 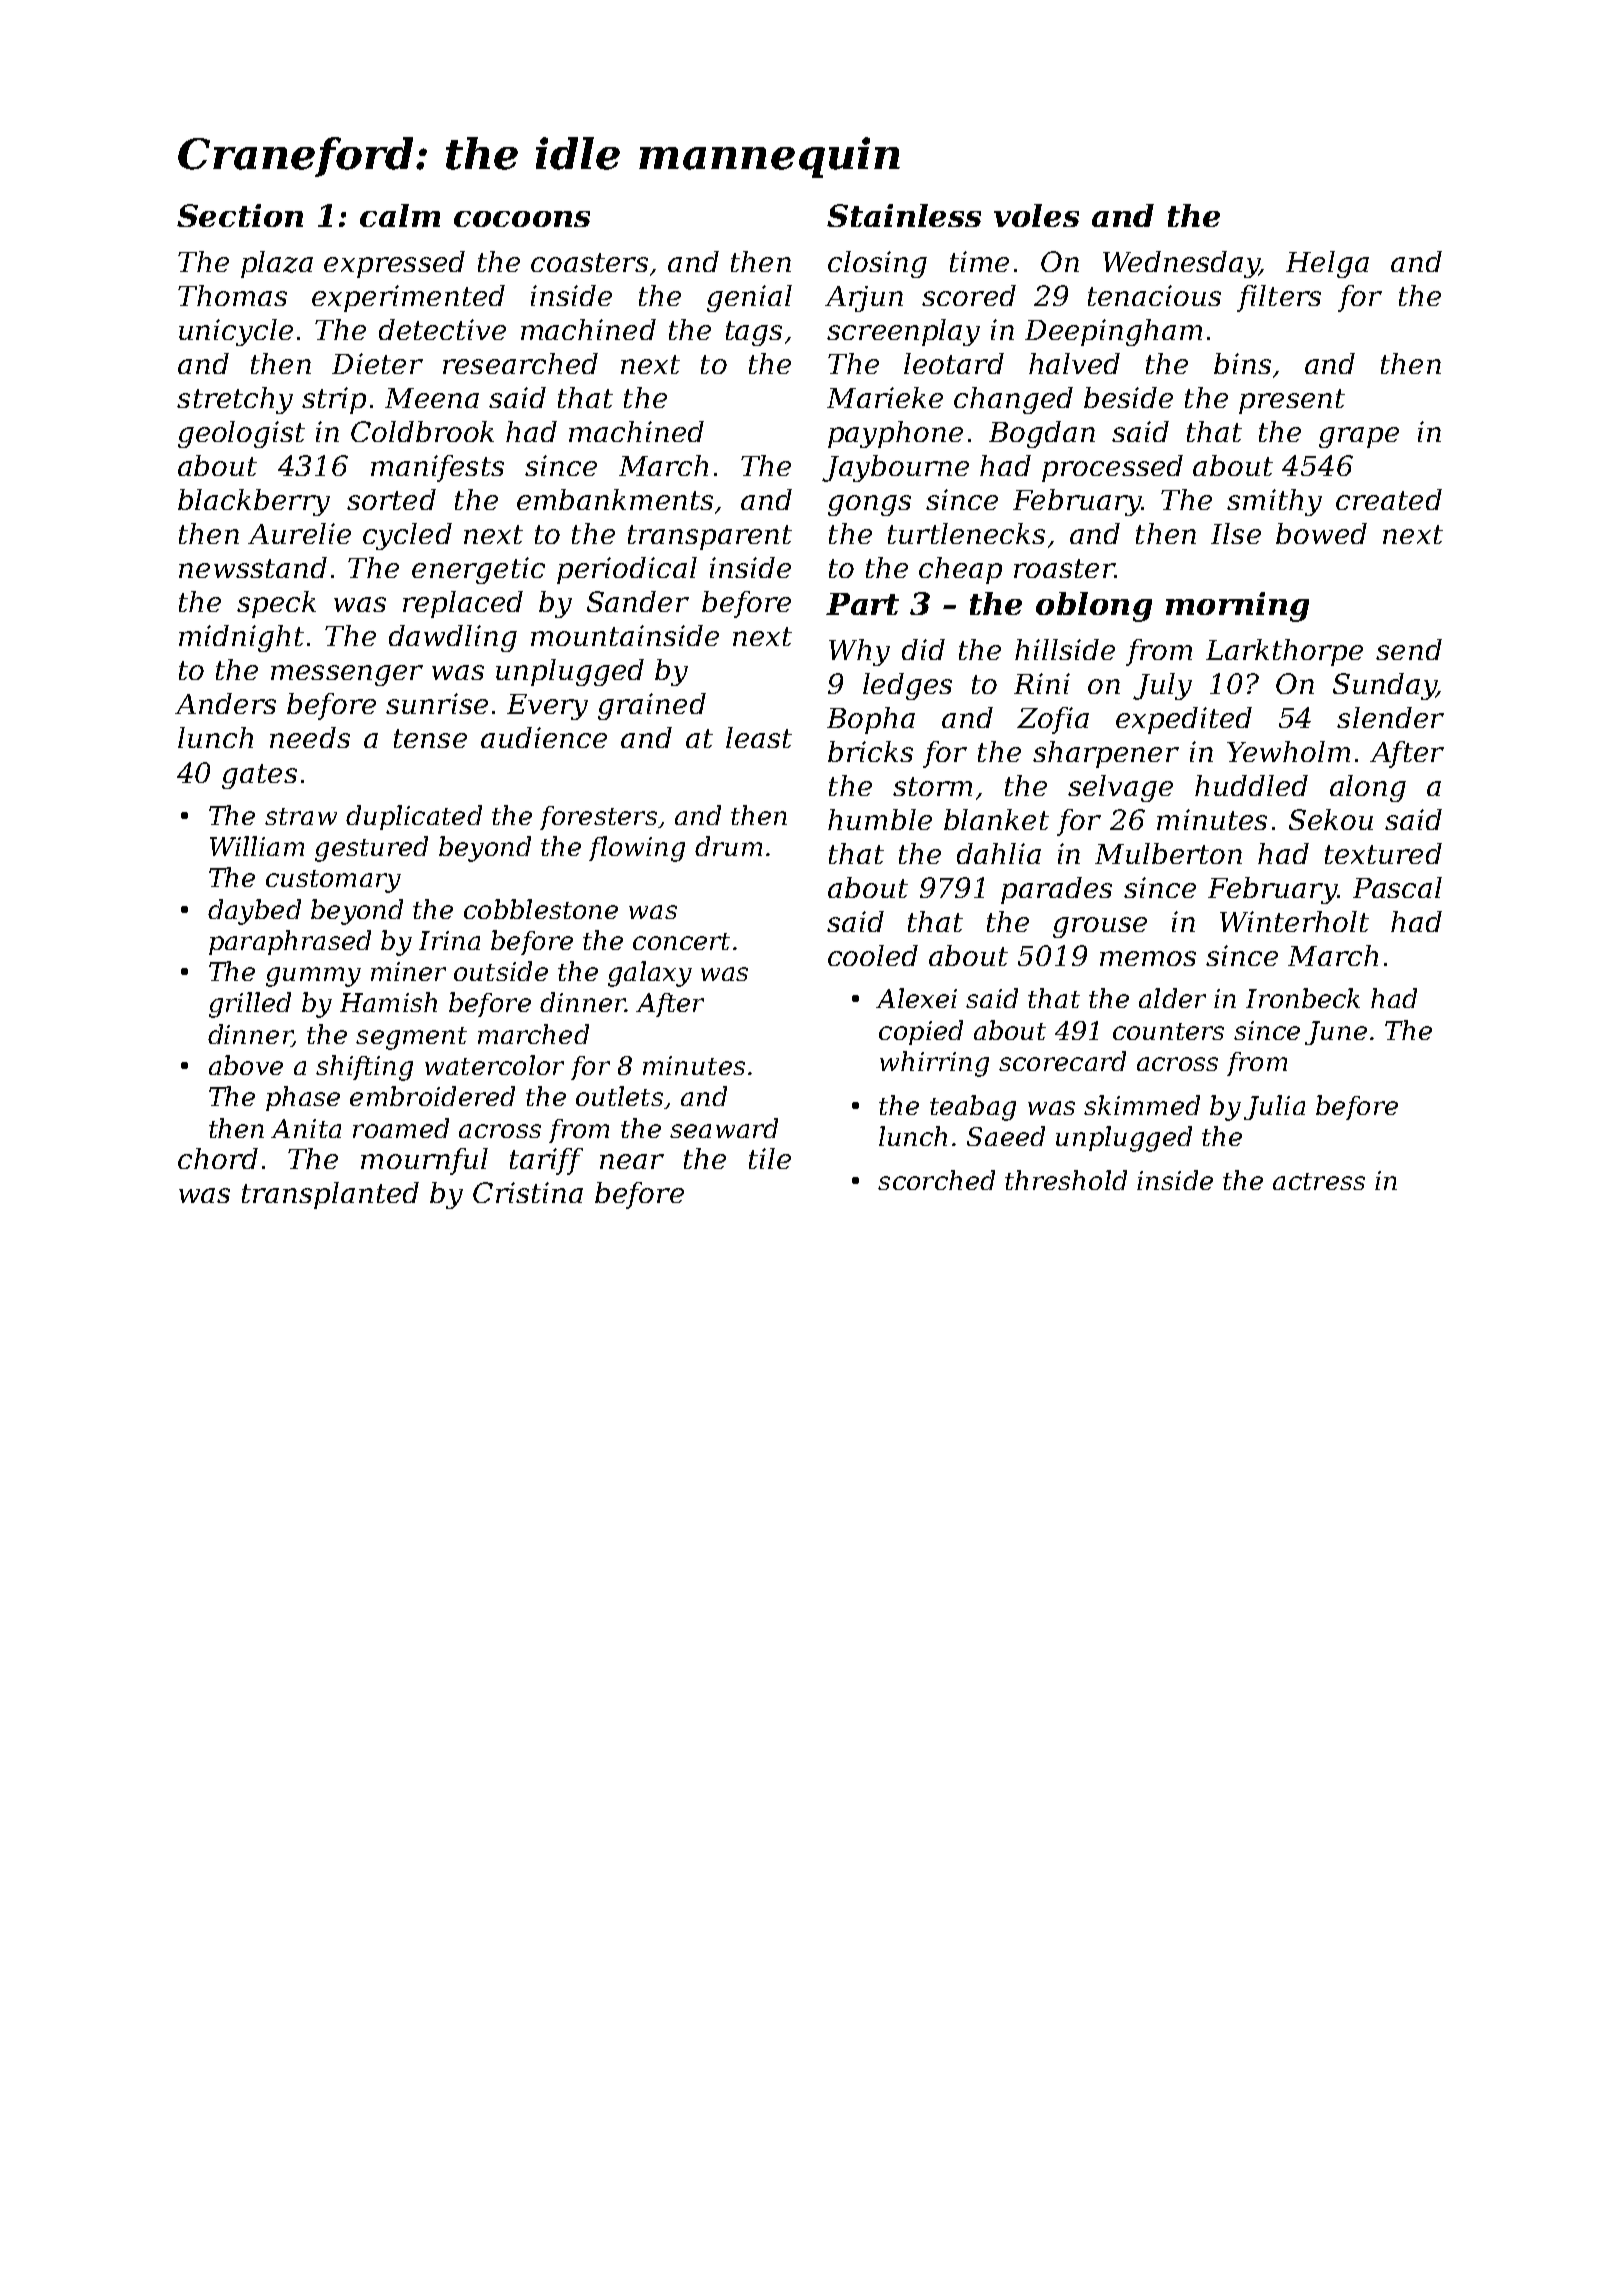 I want to click on time, so click(x=979, y=261).
